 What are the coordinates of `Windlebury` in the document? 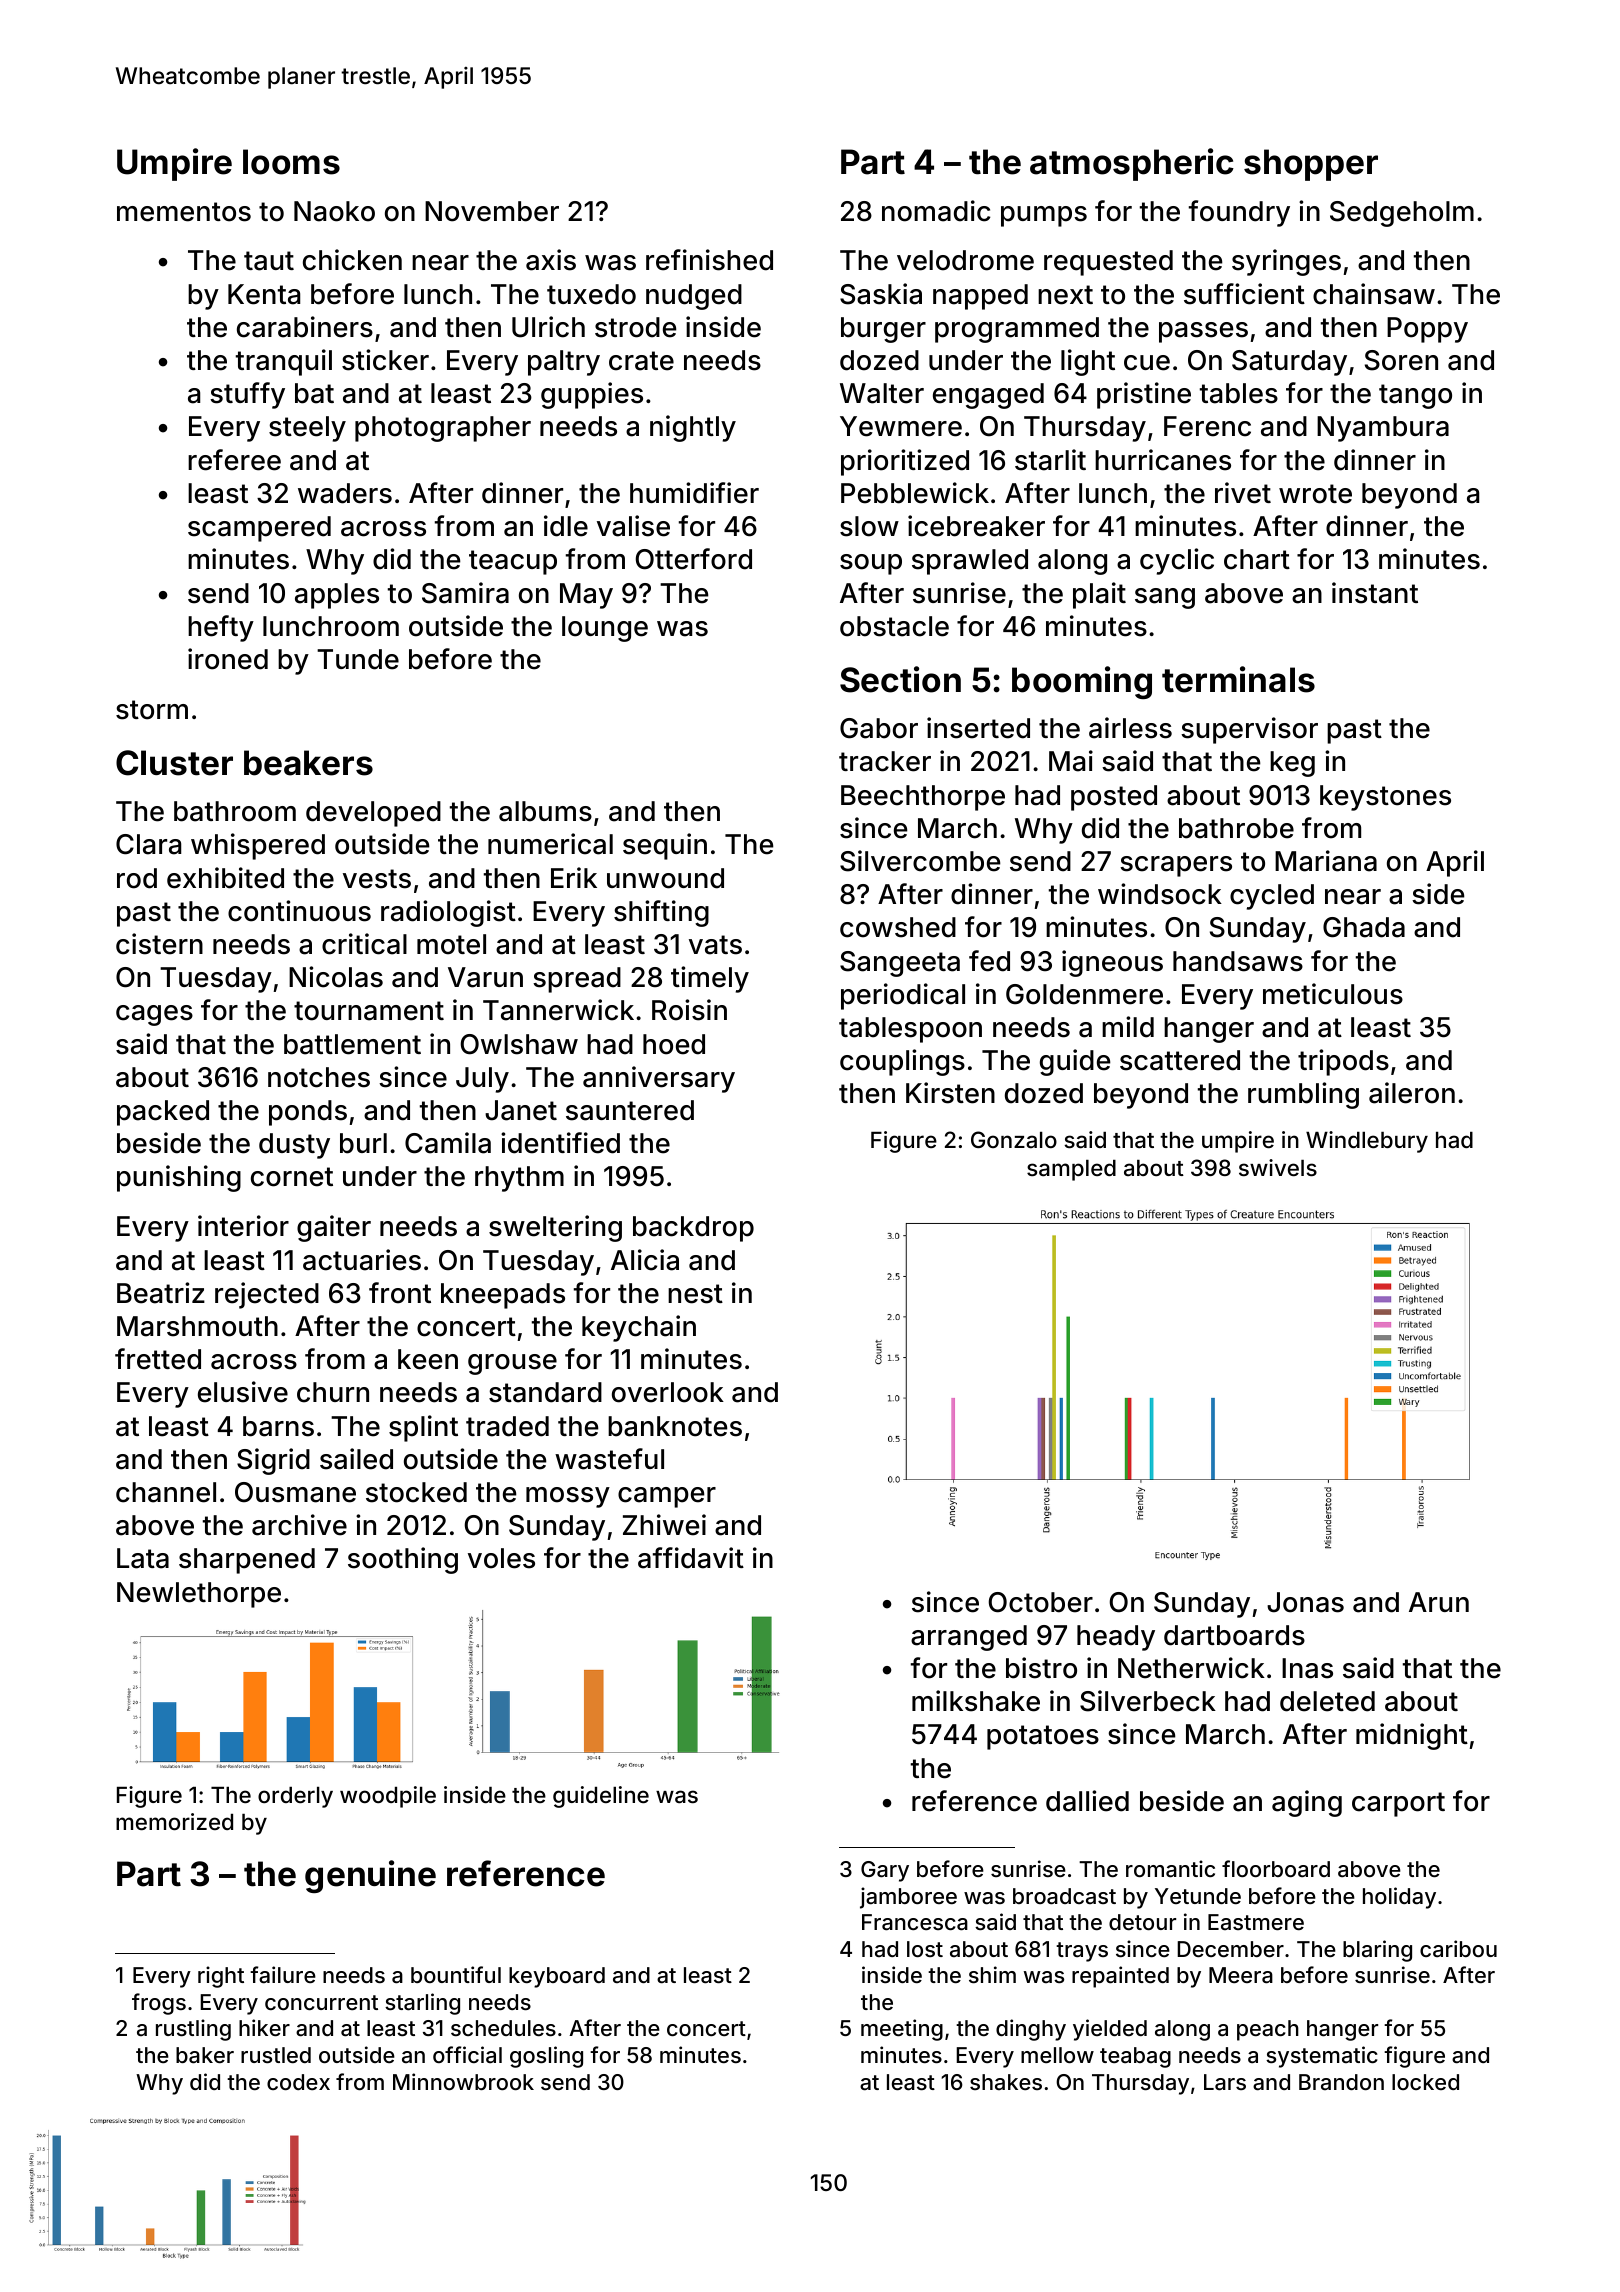 It's located at (1367, 1142).
